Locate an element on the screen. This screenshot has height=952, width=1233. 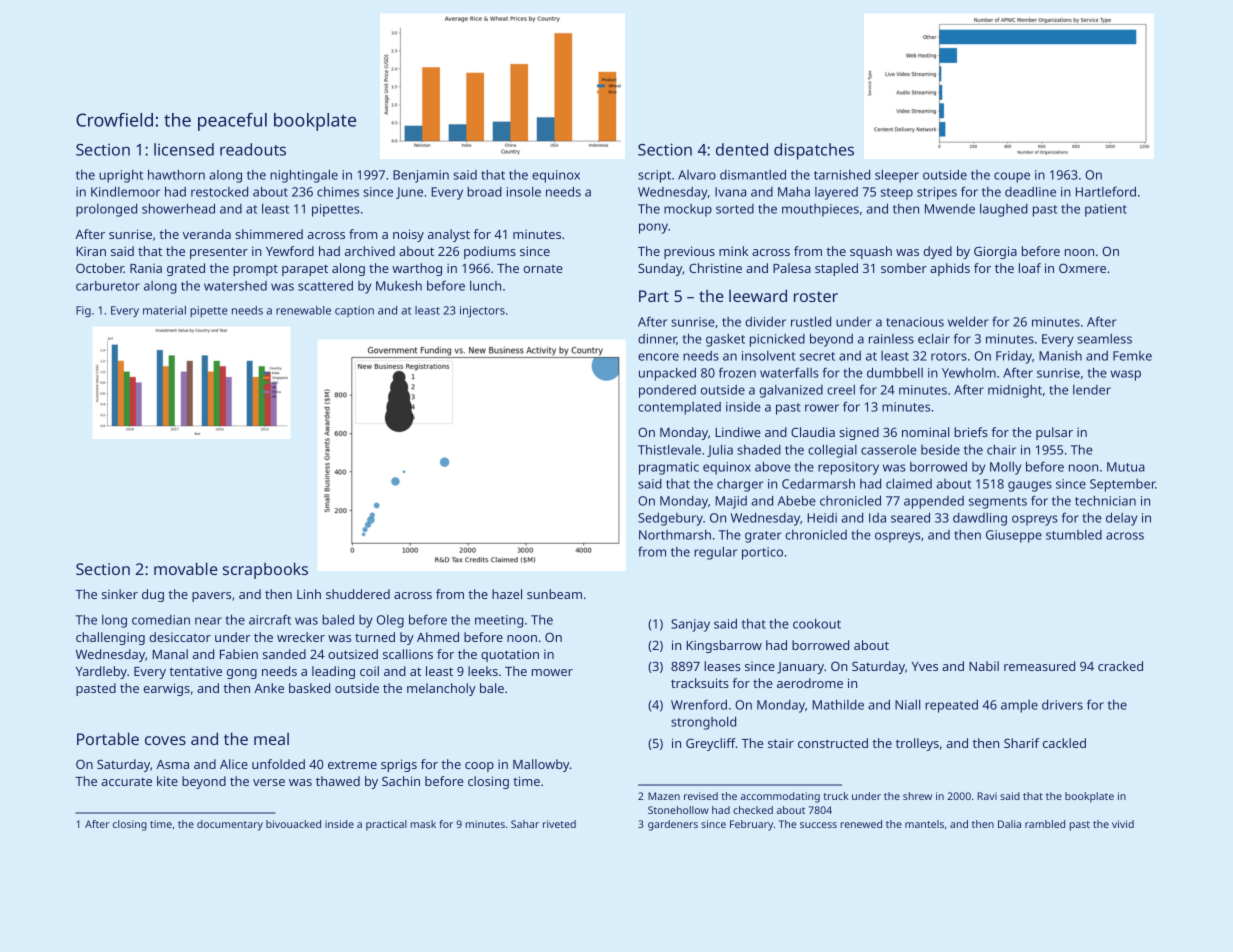
stumbled is located at coordinates (1074, 535).
